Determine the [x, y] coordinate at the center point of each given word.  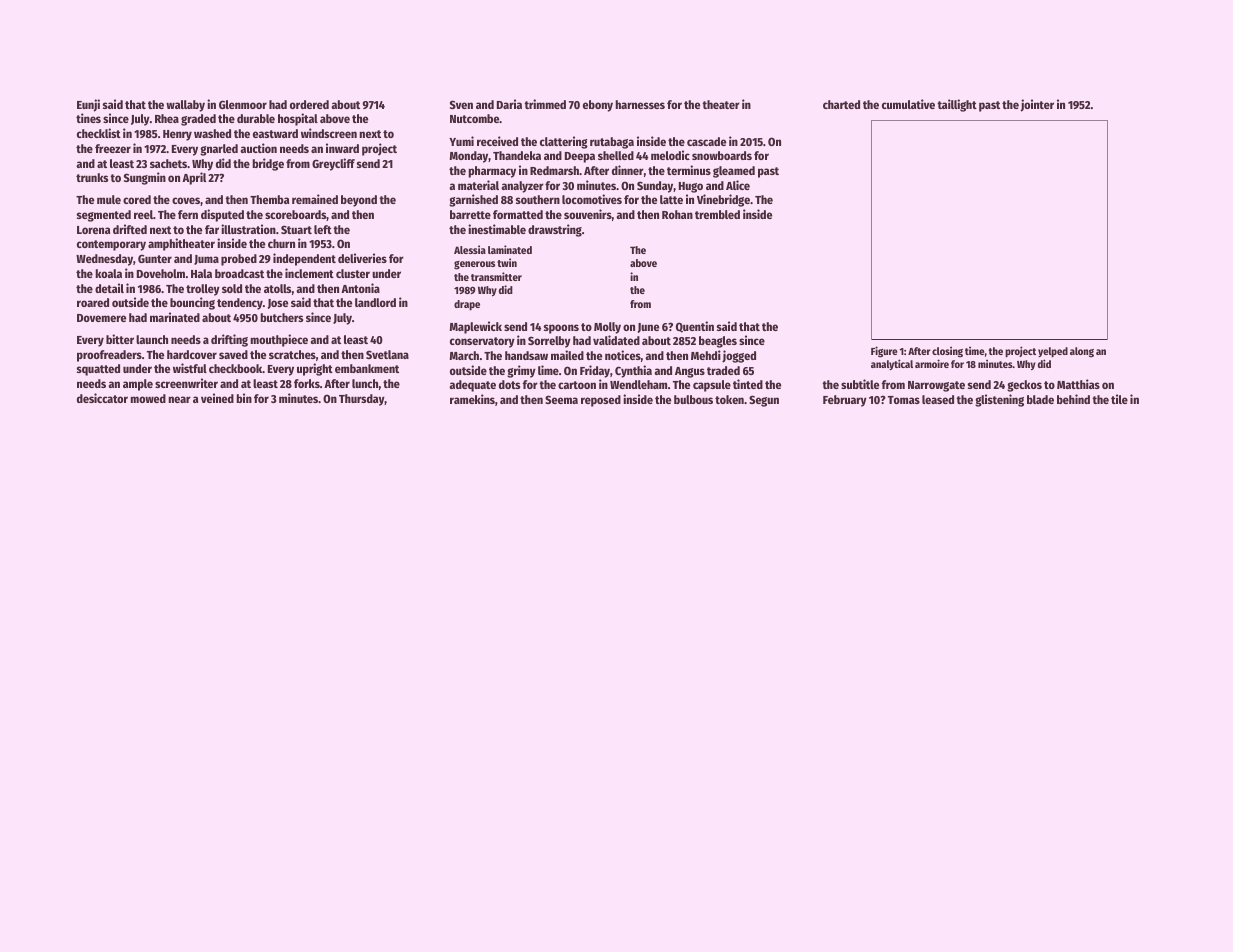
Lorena [93, 230]
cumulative [908, 104]
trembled [717, 214]
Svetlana [387, 354]
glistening [999, 400]
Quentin [695, 327]
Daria [509, 104]
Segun [764, 401]
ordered [309, 104]
